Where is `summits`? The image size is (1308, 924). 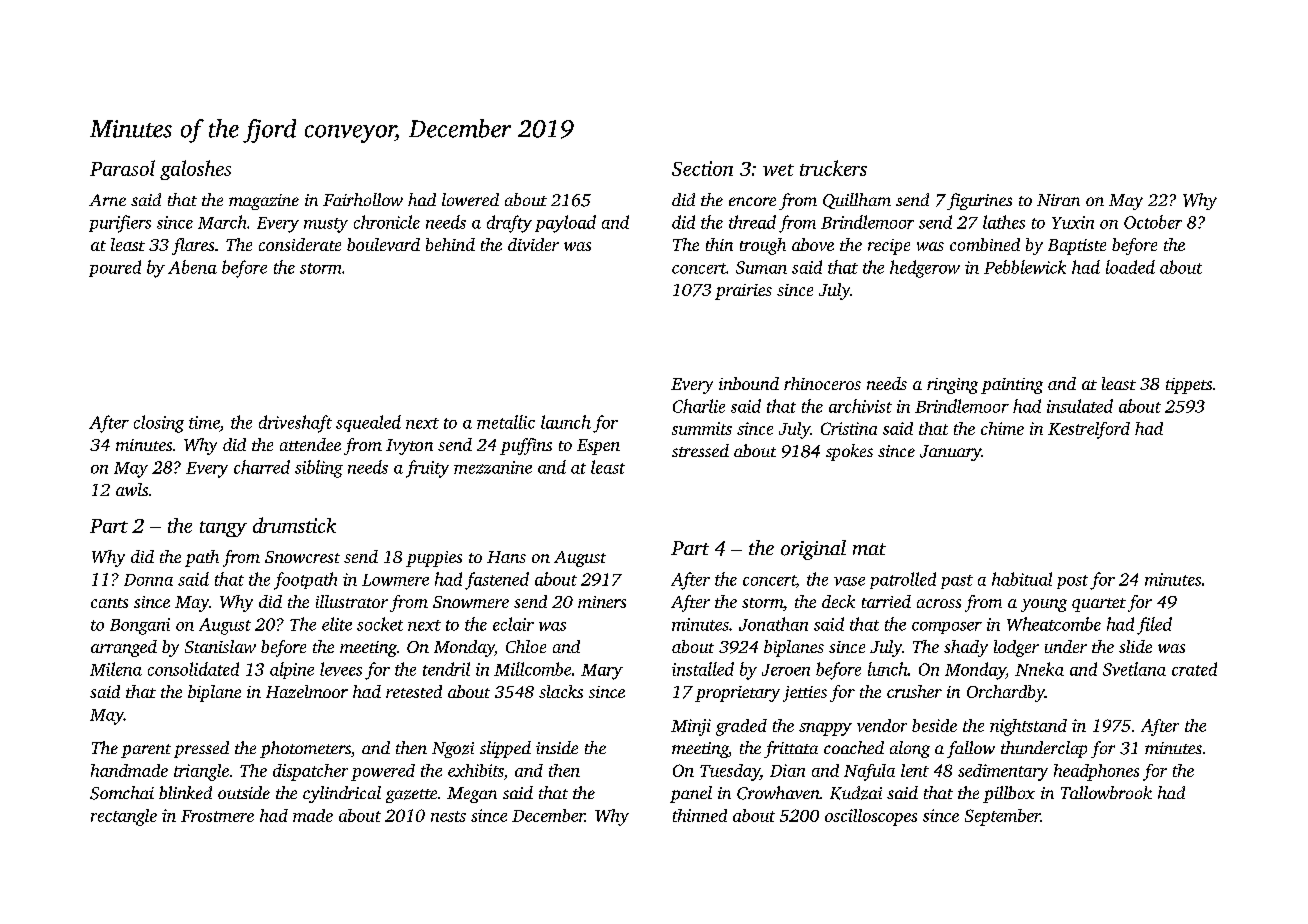
summits is located at coordinates (702, 428).
